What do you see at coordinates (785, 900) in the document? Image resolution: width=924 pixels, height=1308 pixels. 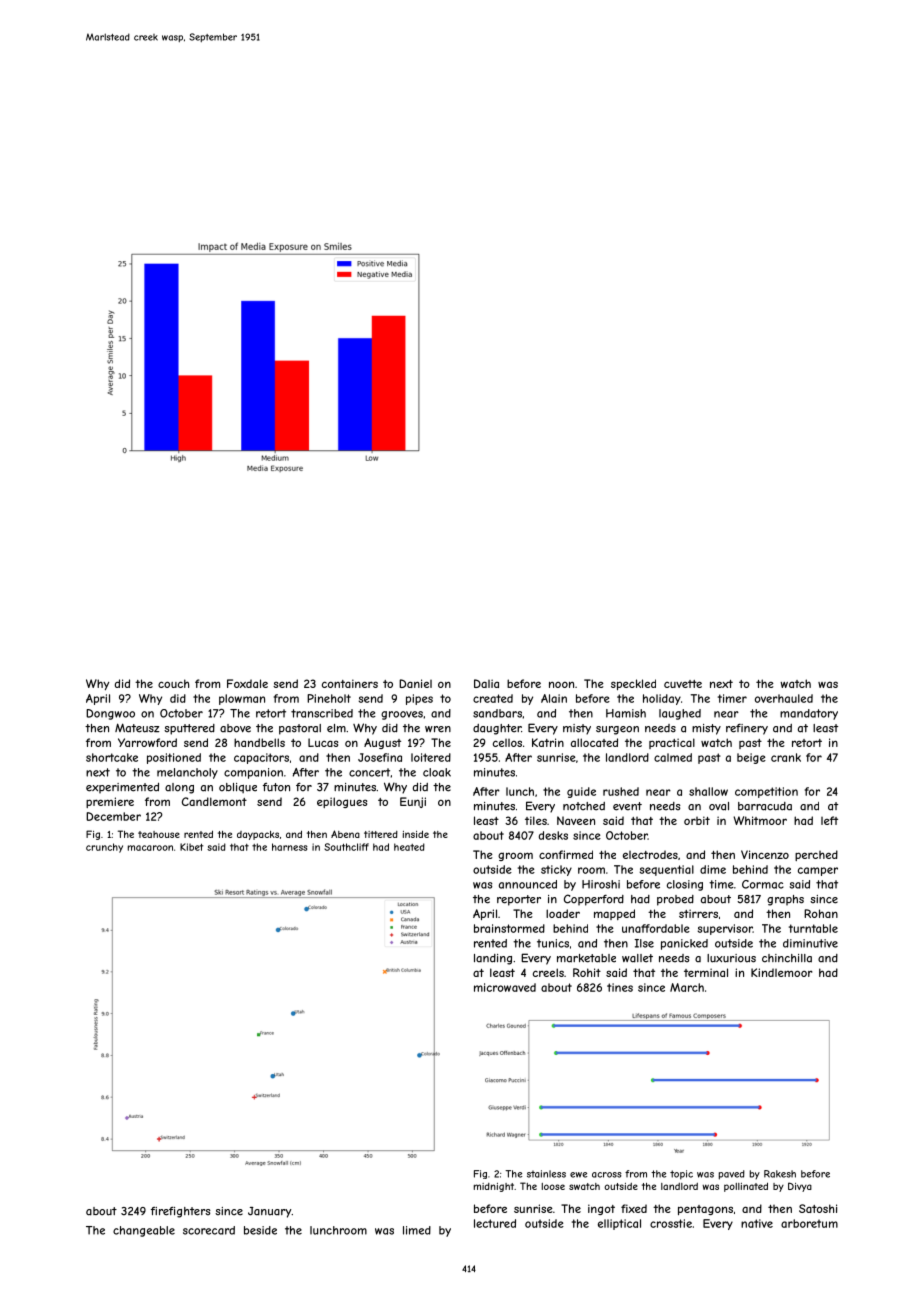 I see `graphs` at bounding box center [785, 900].
